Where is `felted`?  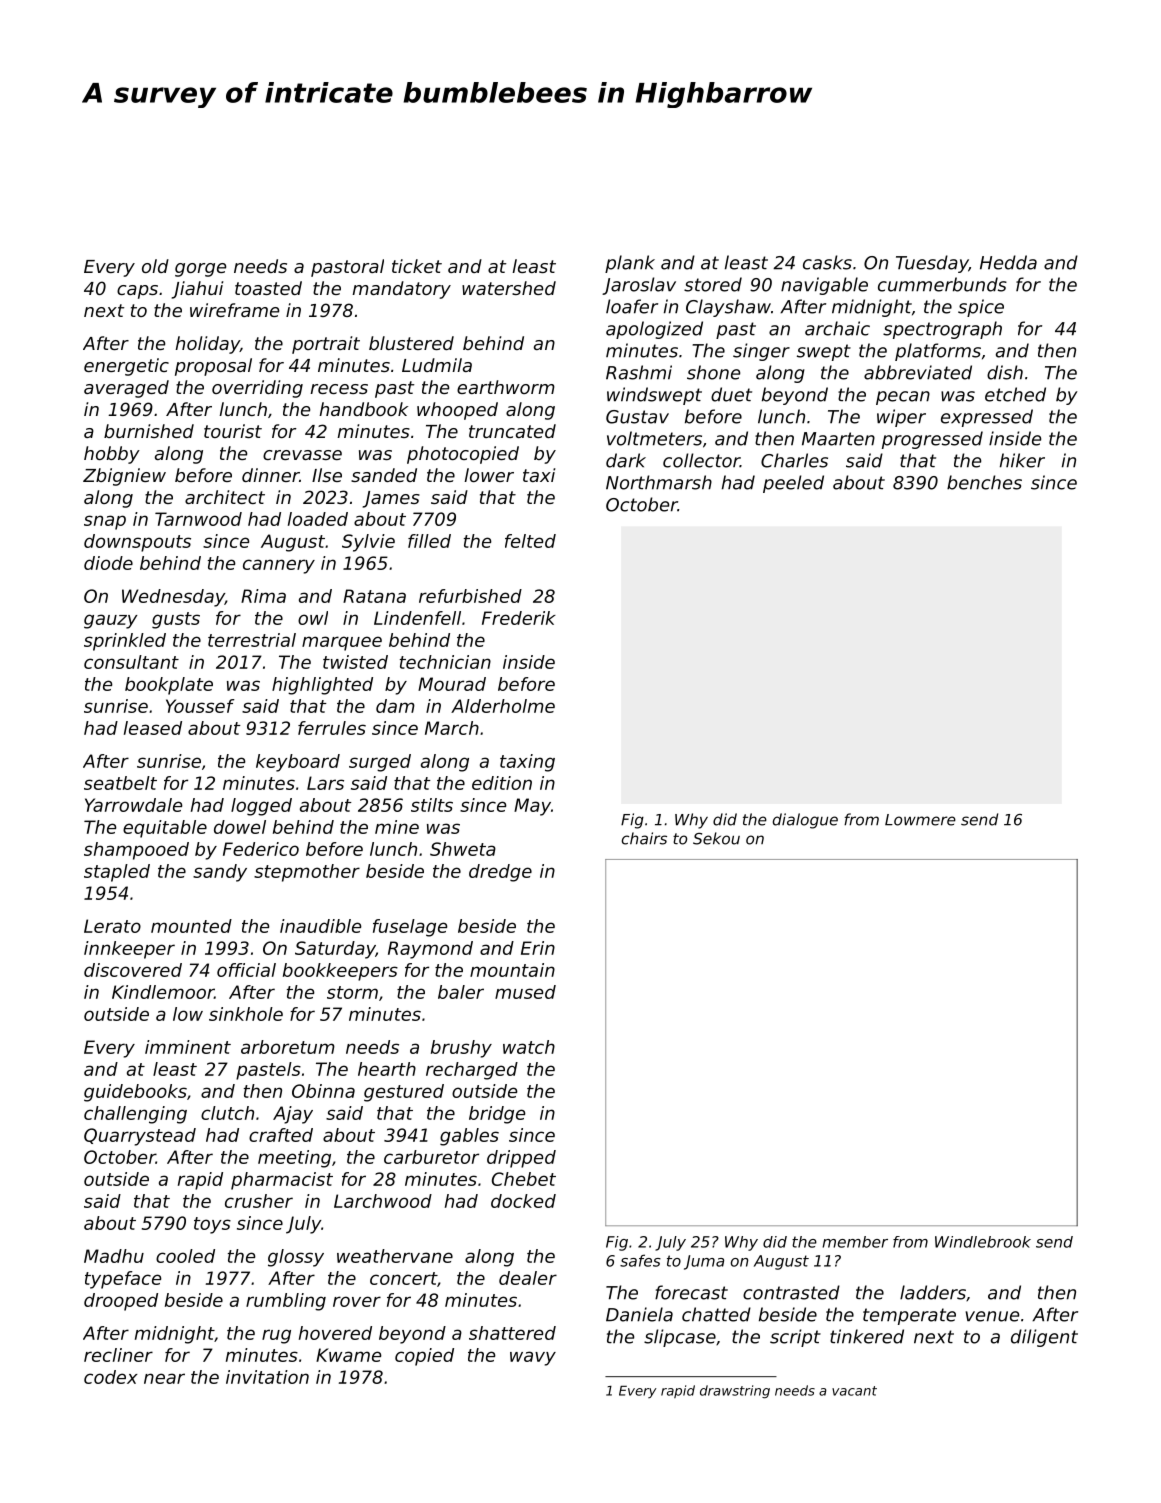
felted is located at coordinates (530, 541).
